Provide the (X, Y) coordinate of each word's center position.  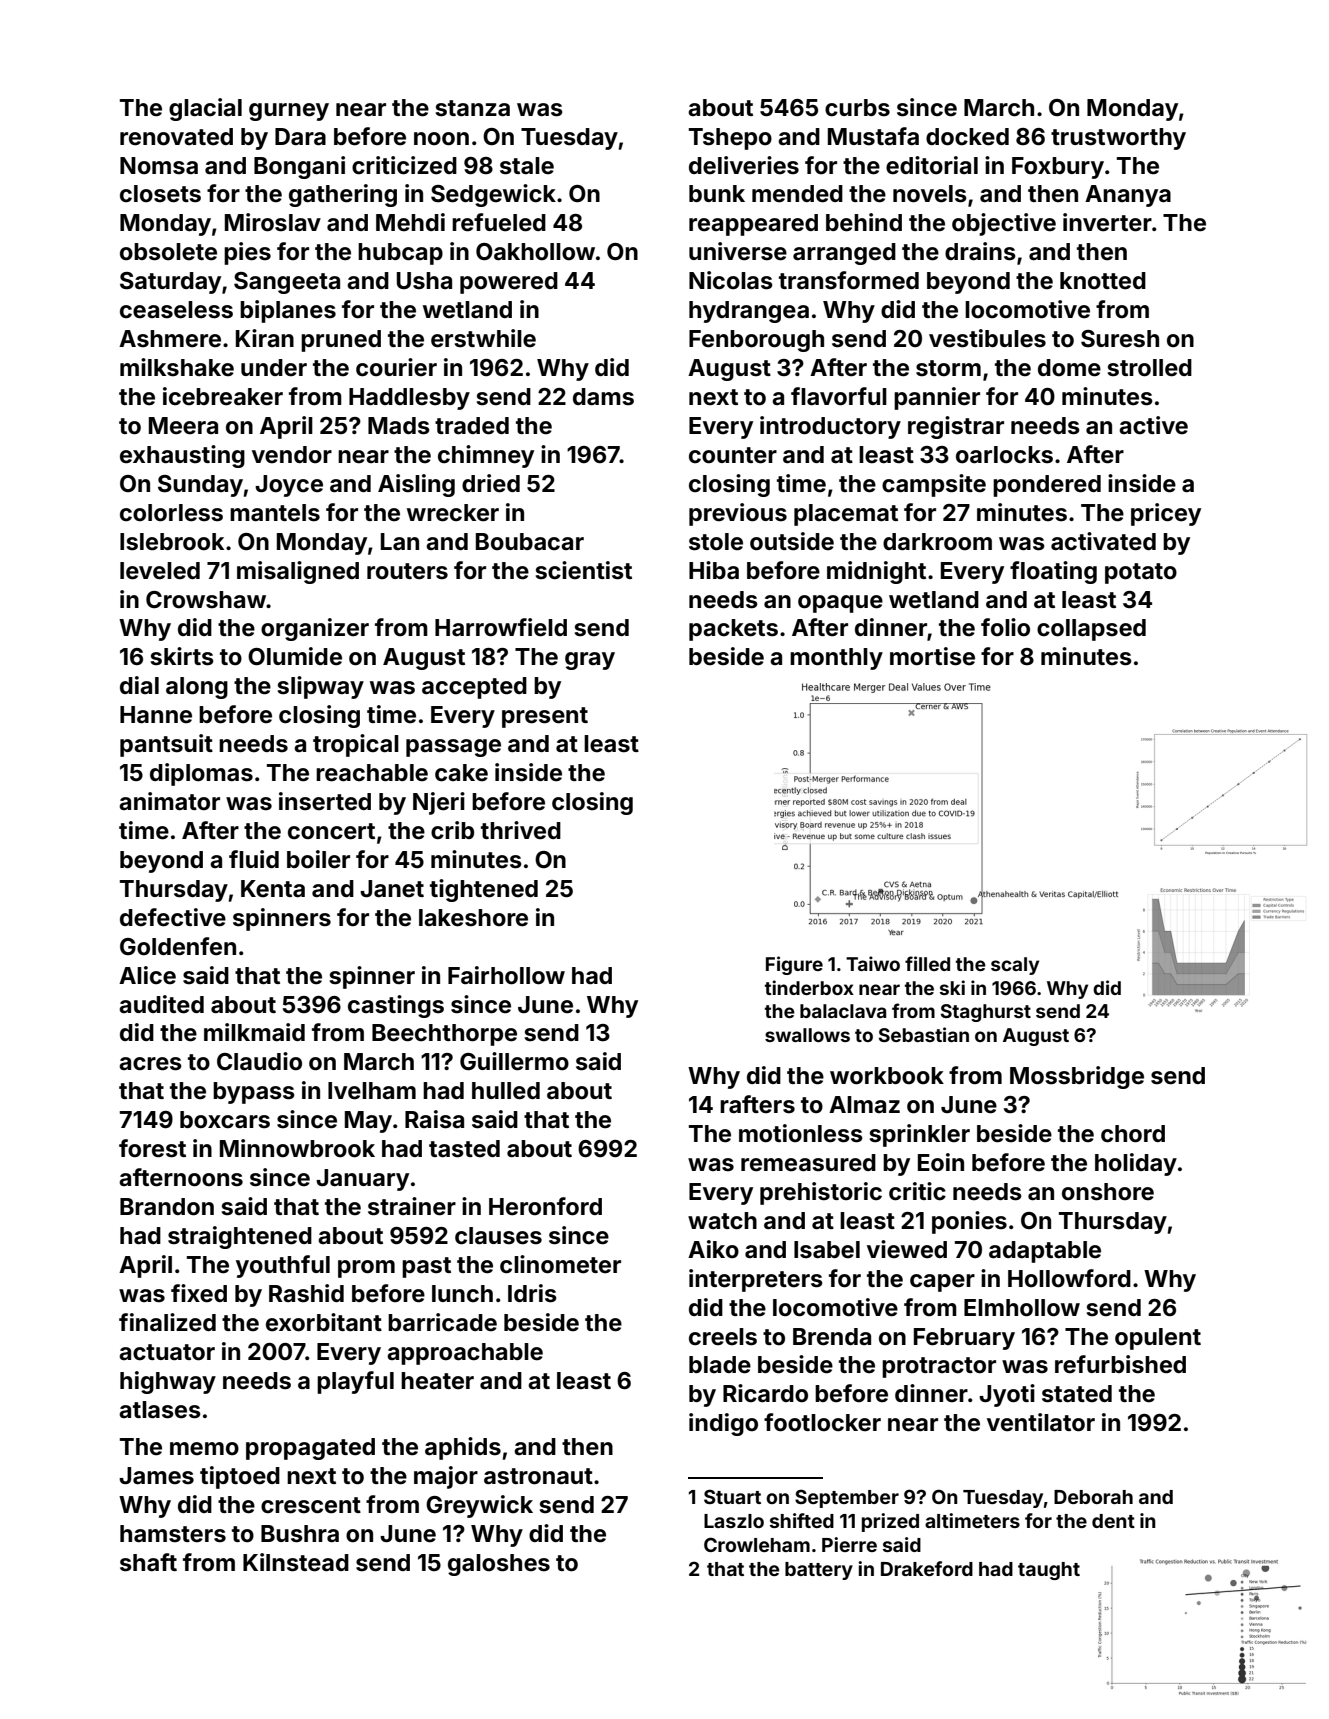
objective (1004, 224)
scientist (584, 570)
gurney (289, 112)
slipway (321, 687)
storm (948, 368)
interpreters (756, 1280)
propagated (310, 1449)
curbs (857, 108)
